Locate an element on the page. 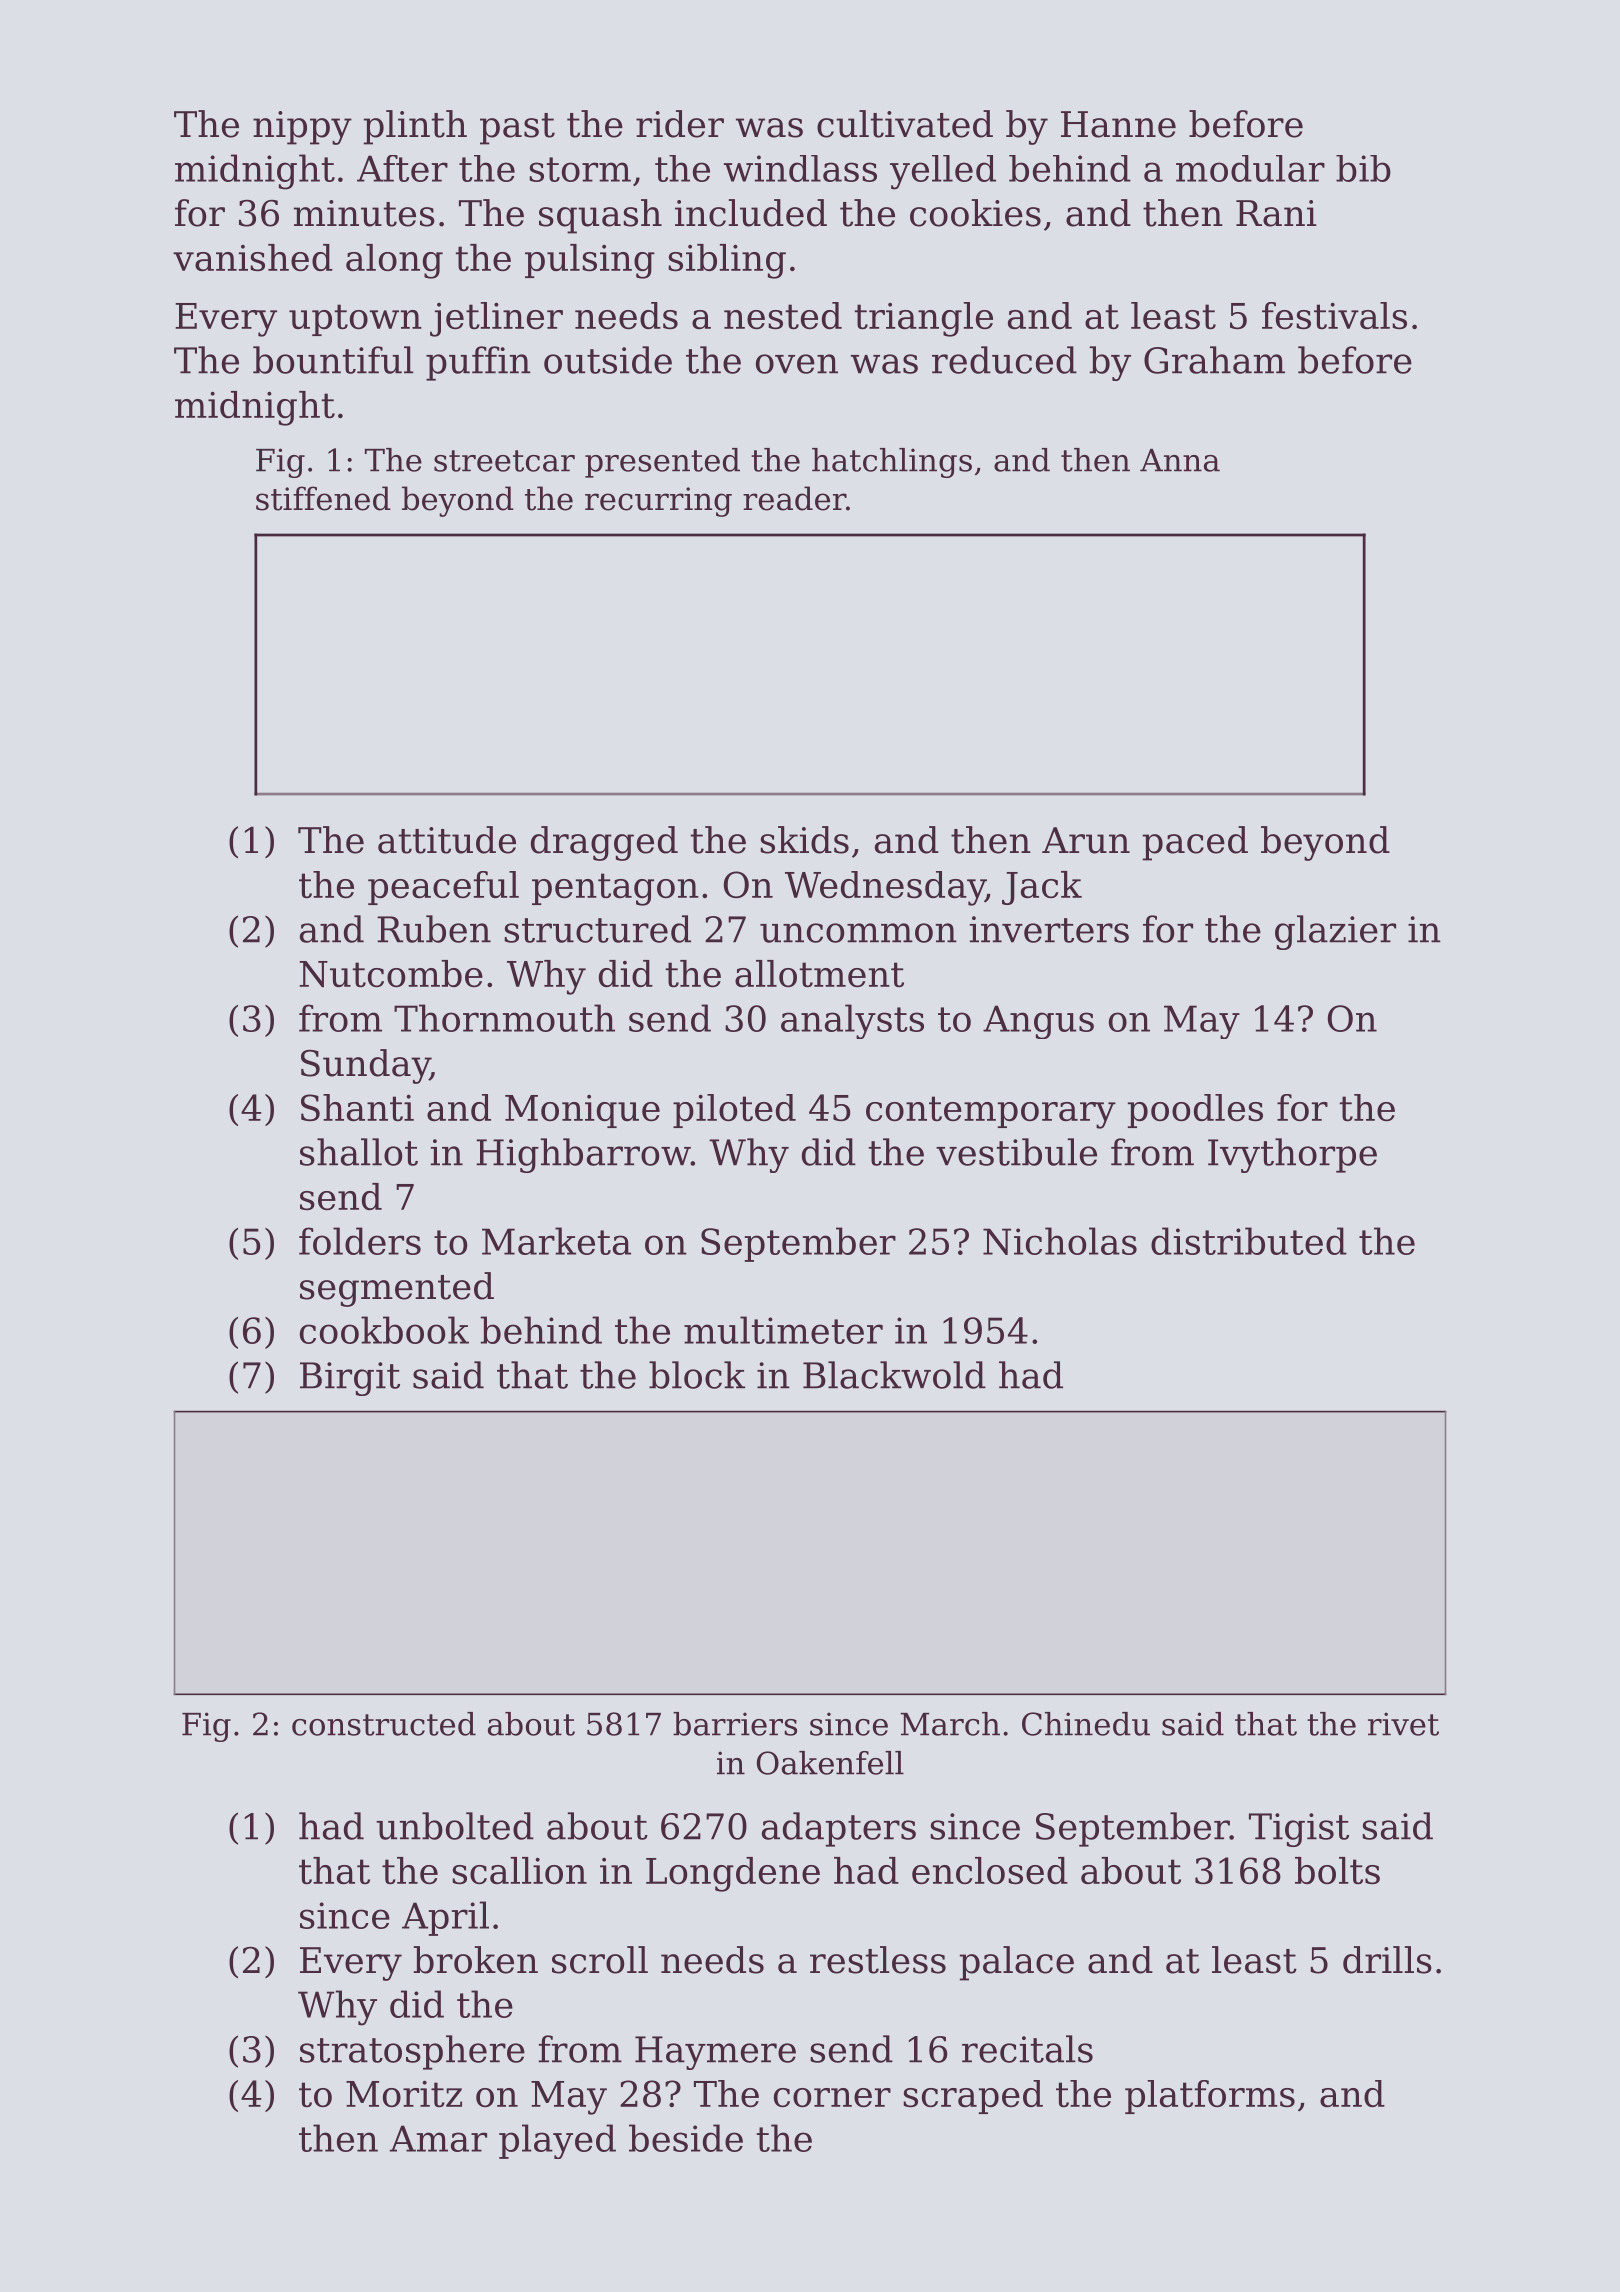 This image has height=2292, width=1620. Chinedu is located at coordinates (1086, 1724).
